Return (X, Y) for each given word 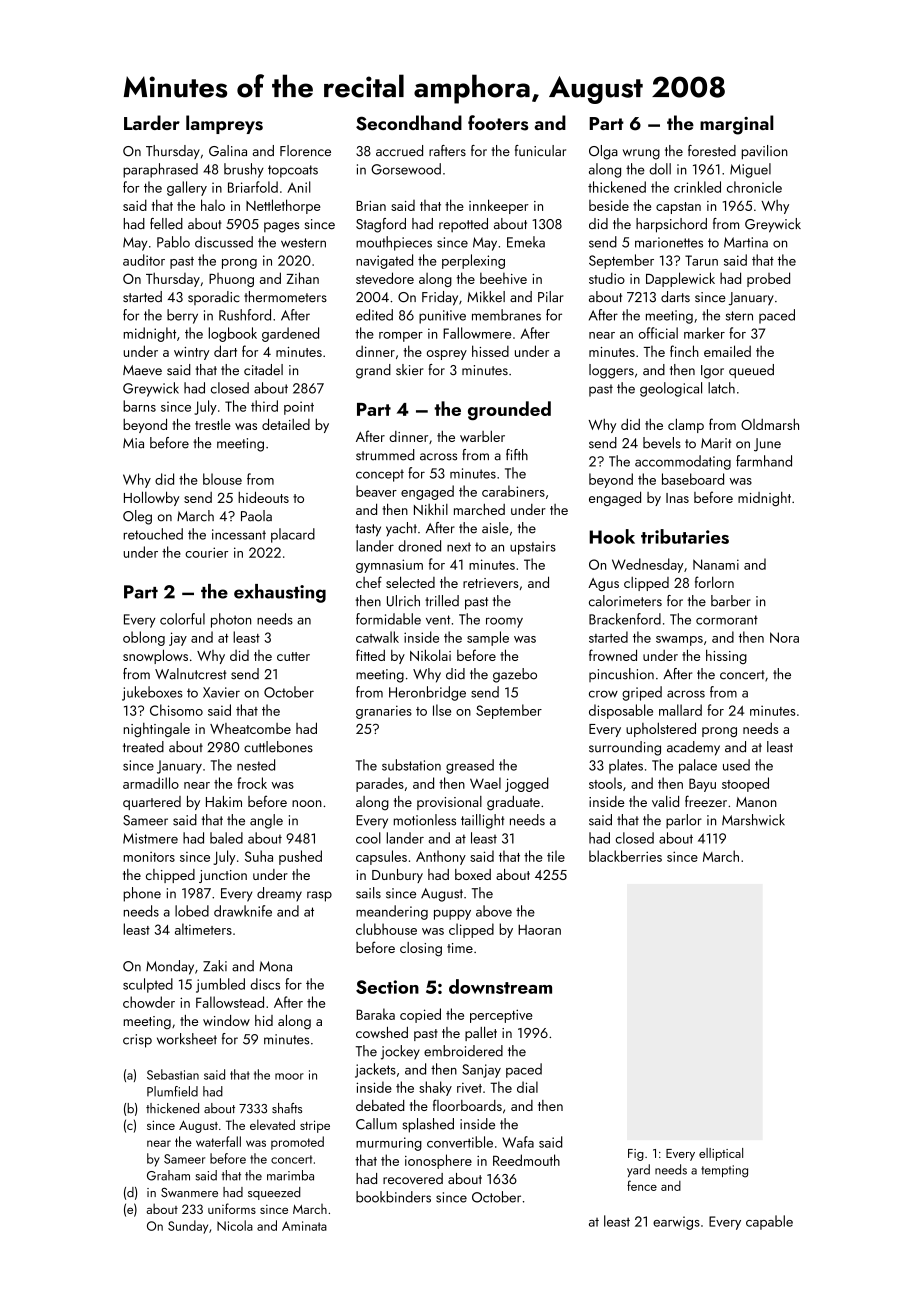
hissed (490, 351)
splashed (428, 1125)
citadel (263, 370)
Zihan (303, 278)
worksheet (187, 1039)
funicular (540, 150)
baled (226, 838)
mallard (680, 710)
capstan (678, 208)
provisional (449, 803)
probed (768, 279)
